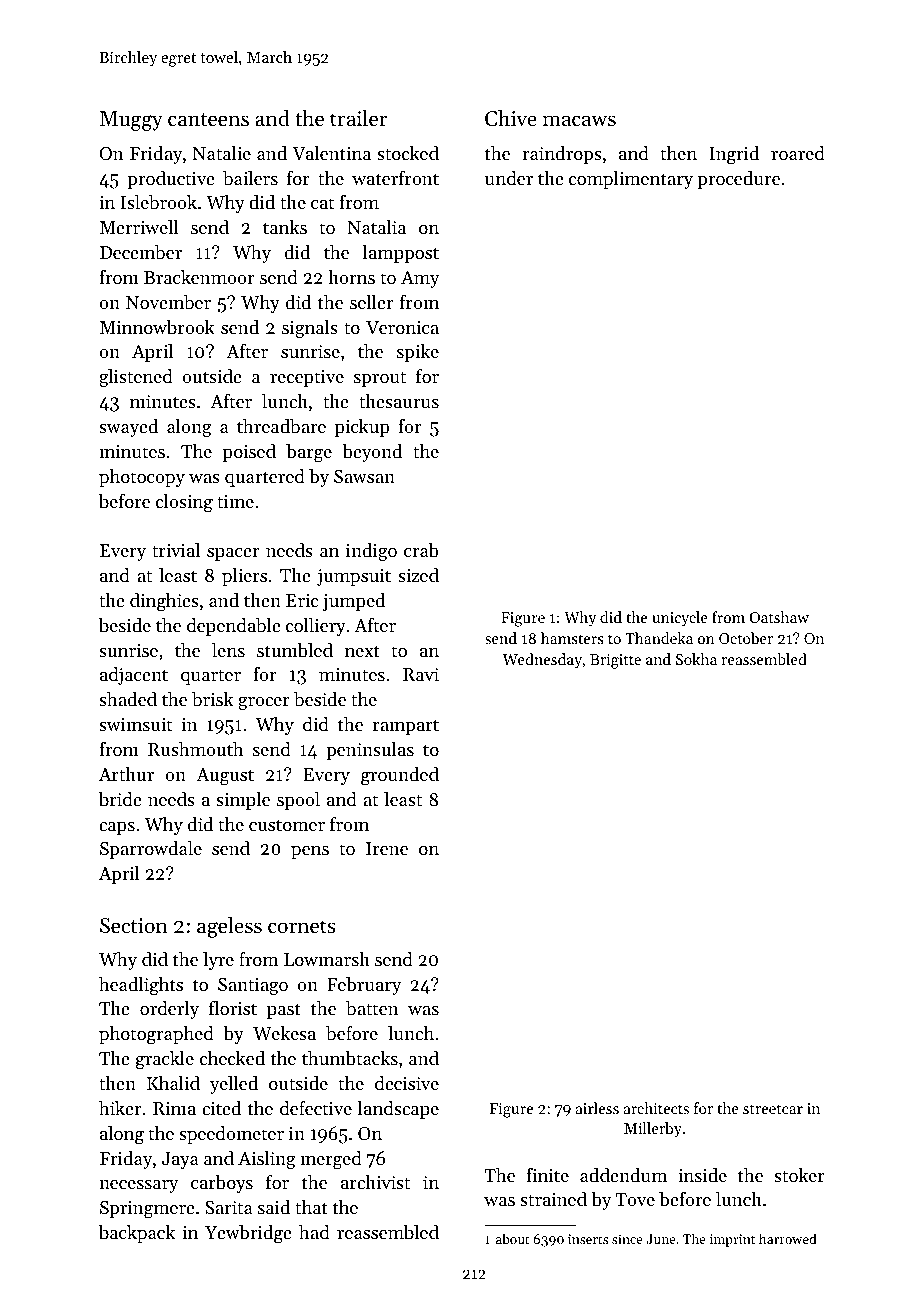  I want to click on about, so click(513, 1238).
